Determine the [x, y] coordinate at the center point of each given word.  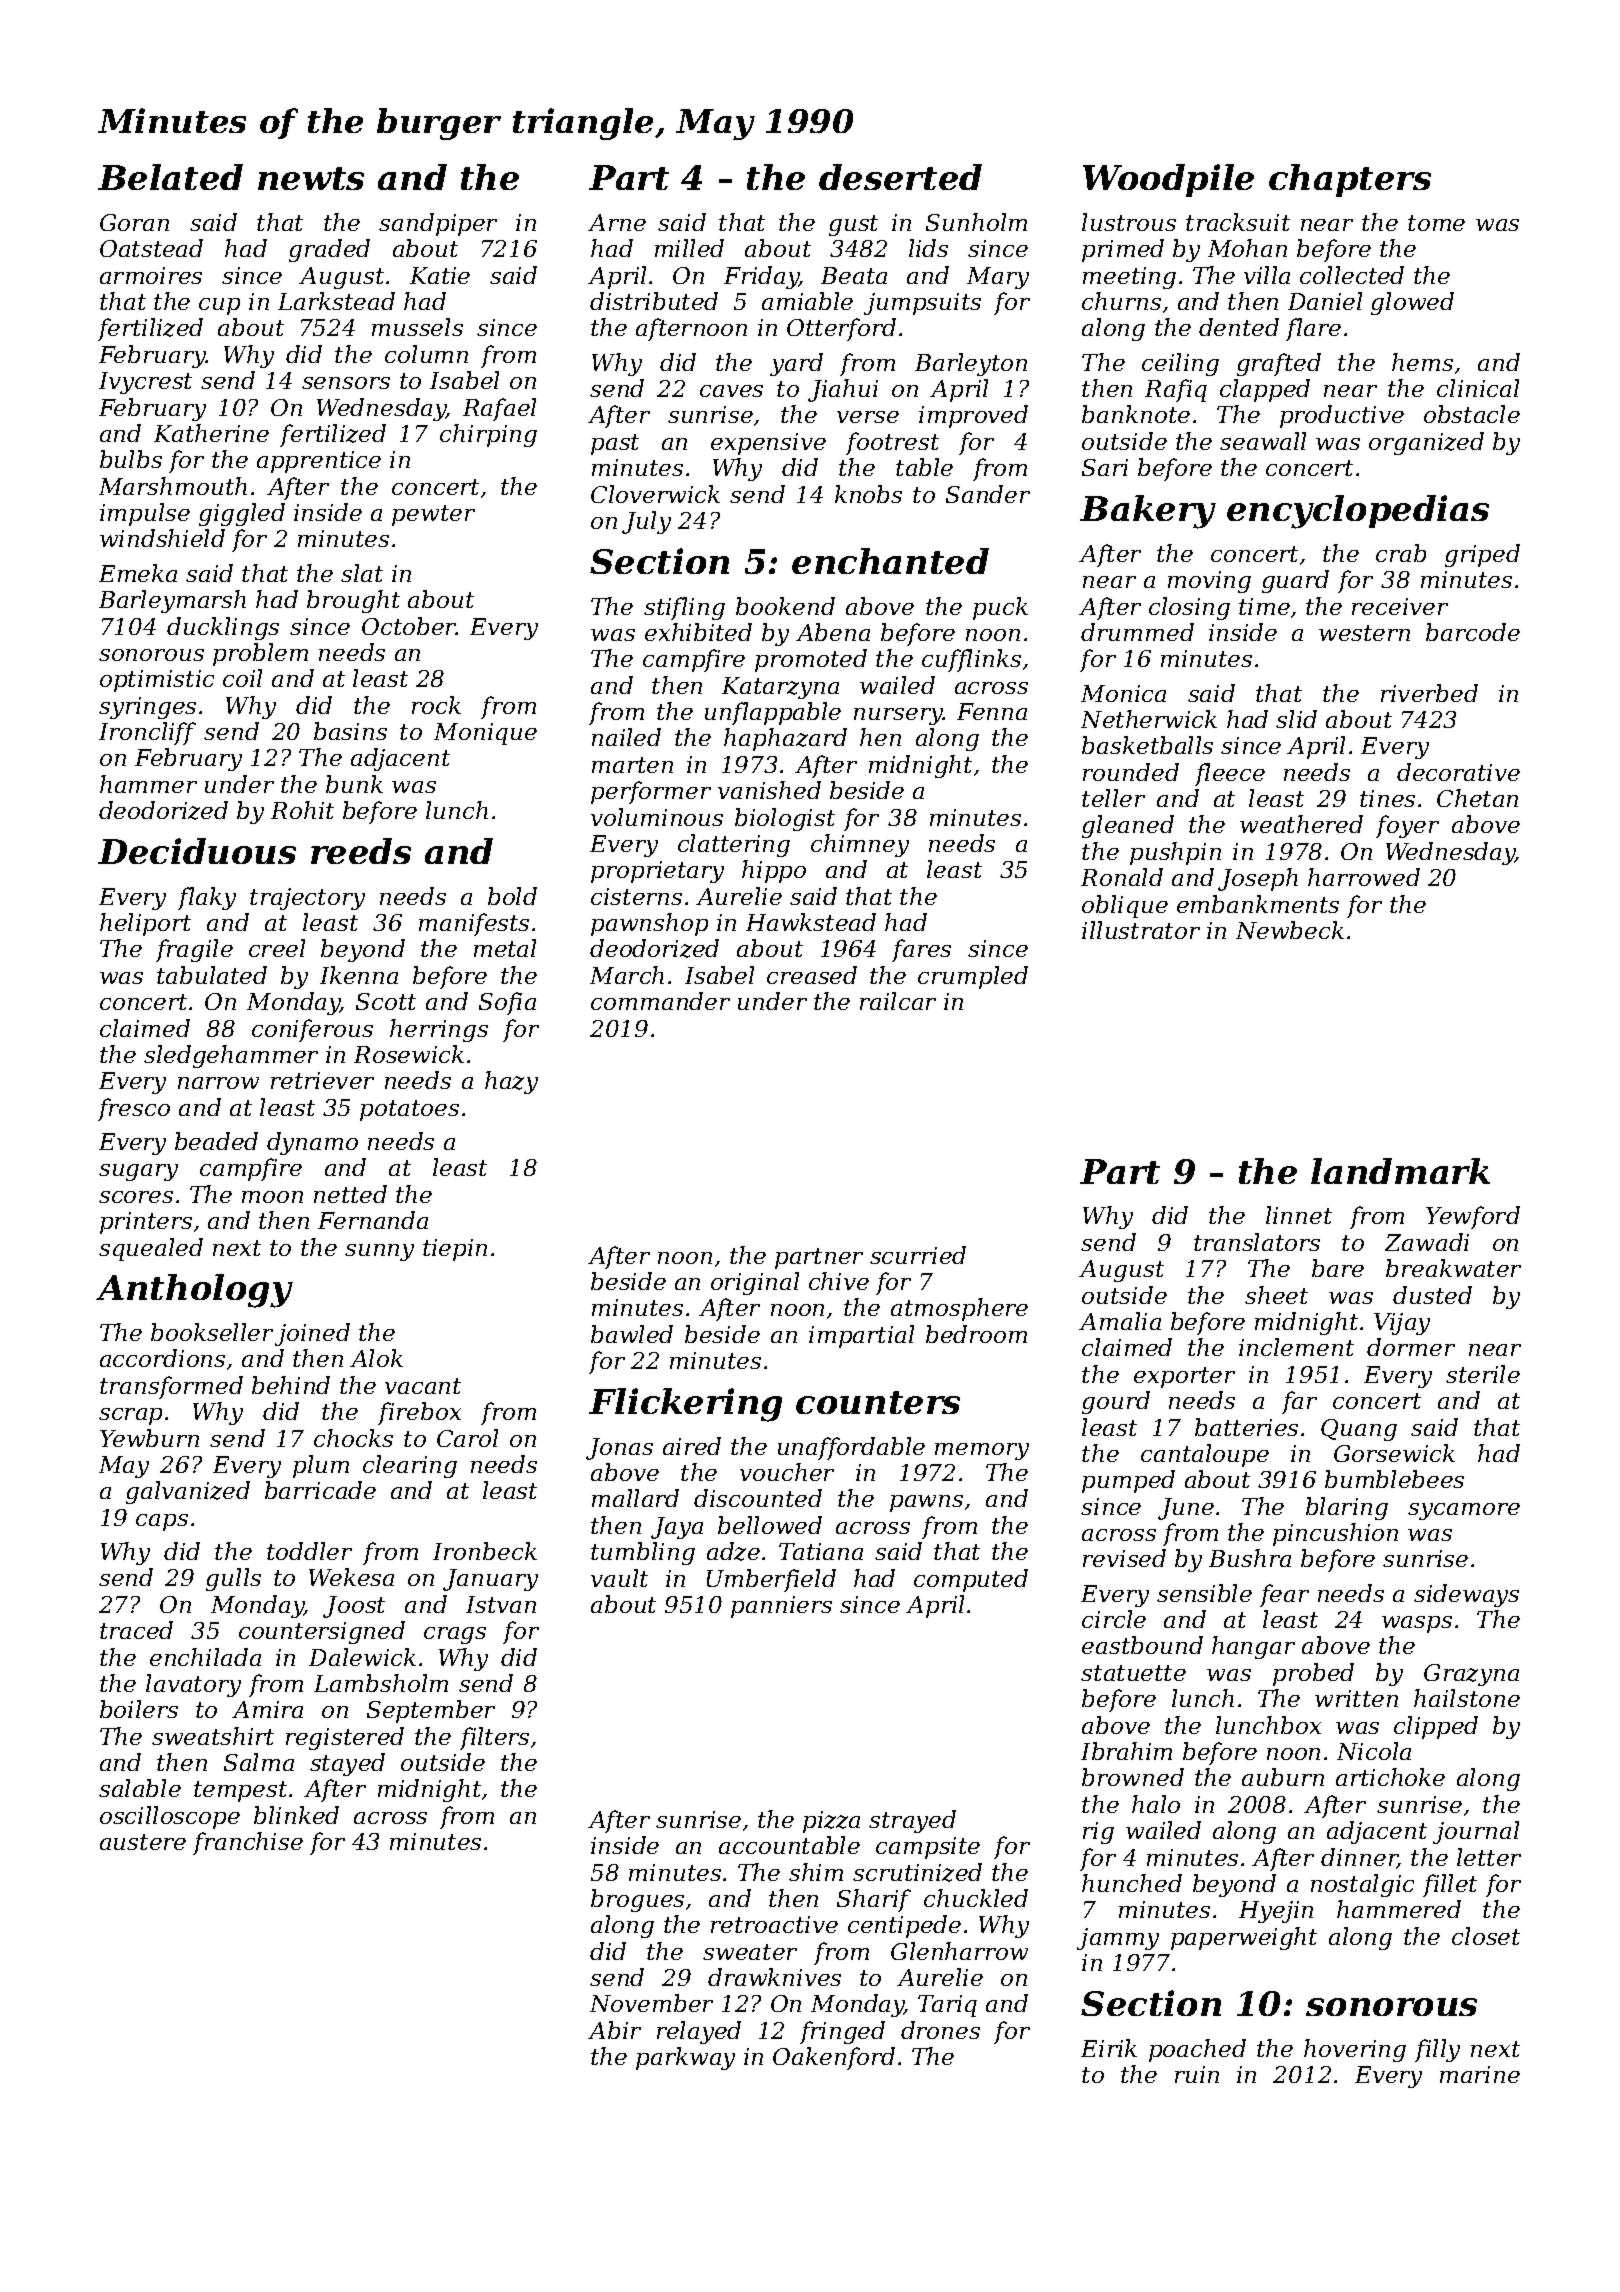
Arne [617, 222]
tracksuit [1238, 222]
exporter [1184, 1377]
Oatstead [151, 248]
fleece [1230, 774]
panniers [781, 1607]
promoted [811, 660]
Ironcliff [147, 733]
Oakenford [834, 2058]
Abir [614, 2030]
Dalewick [362, 1657]
